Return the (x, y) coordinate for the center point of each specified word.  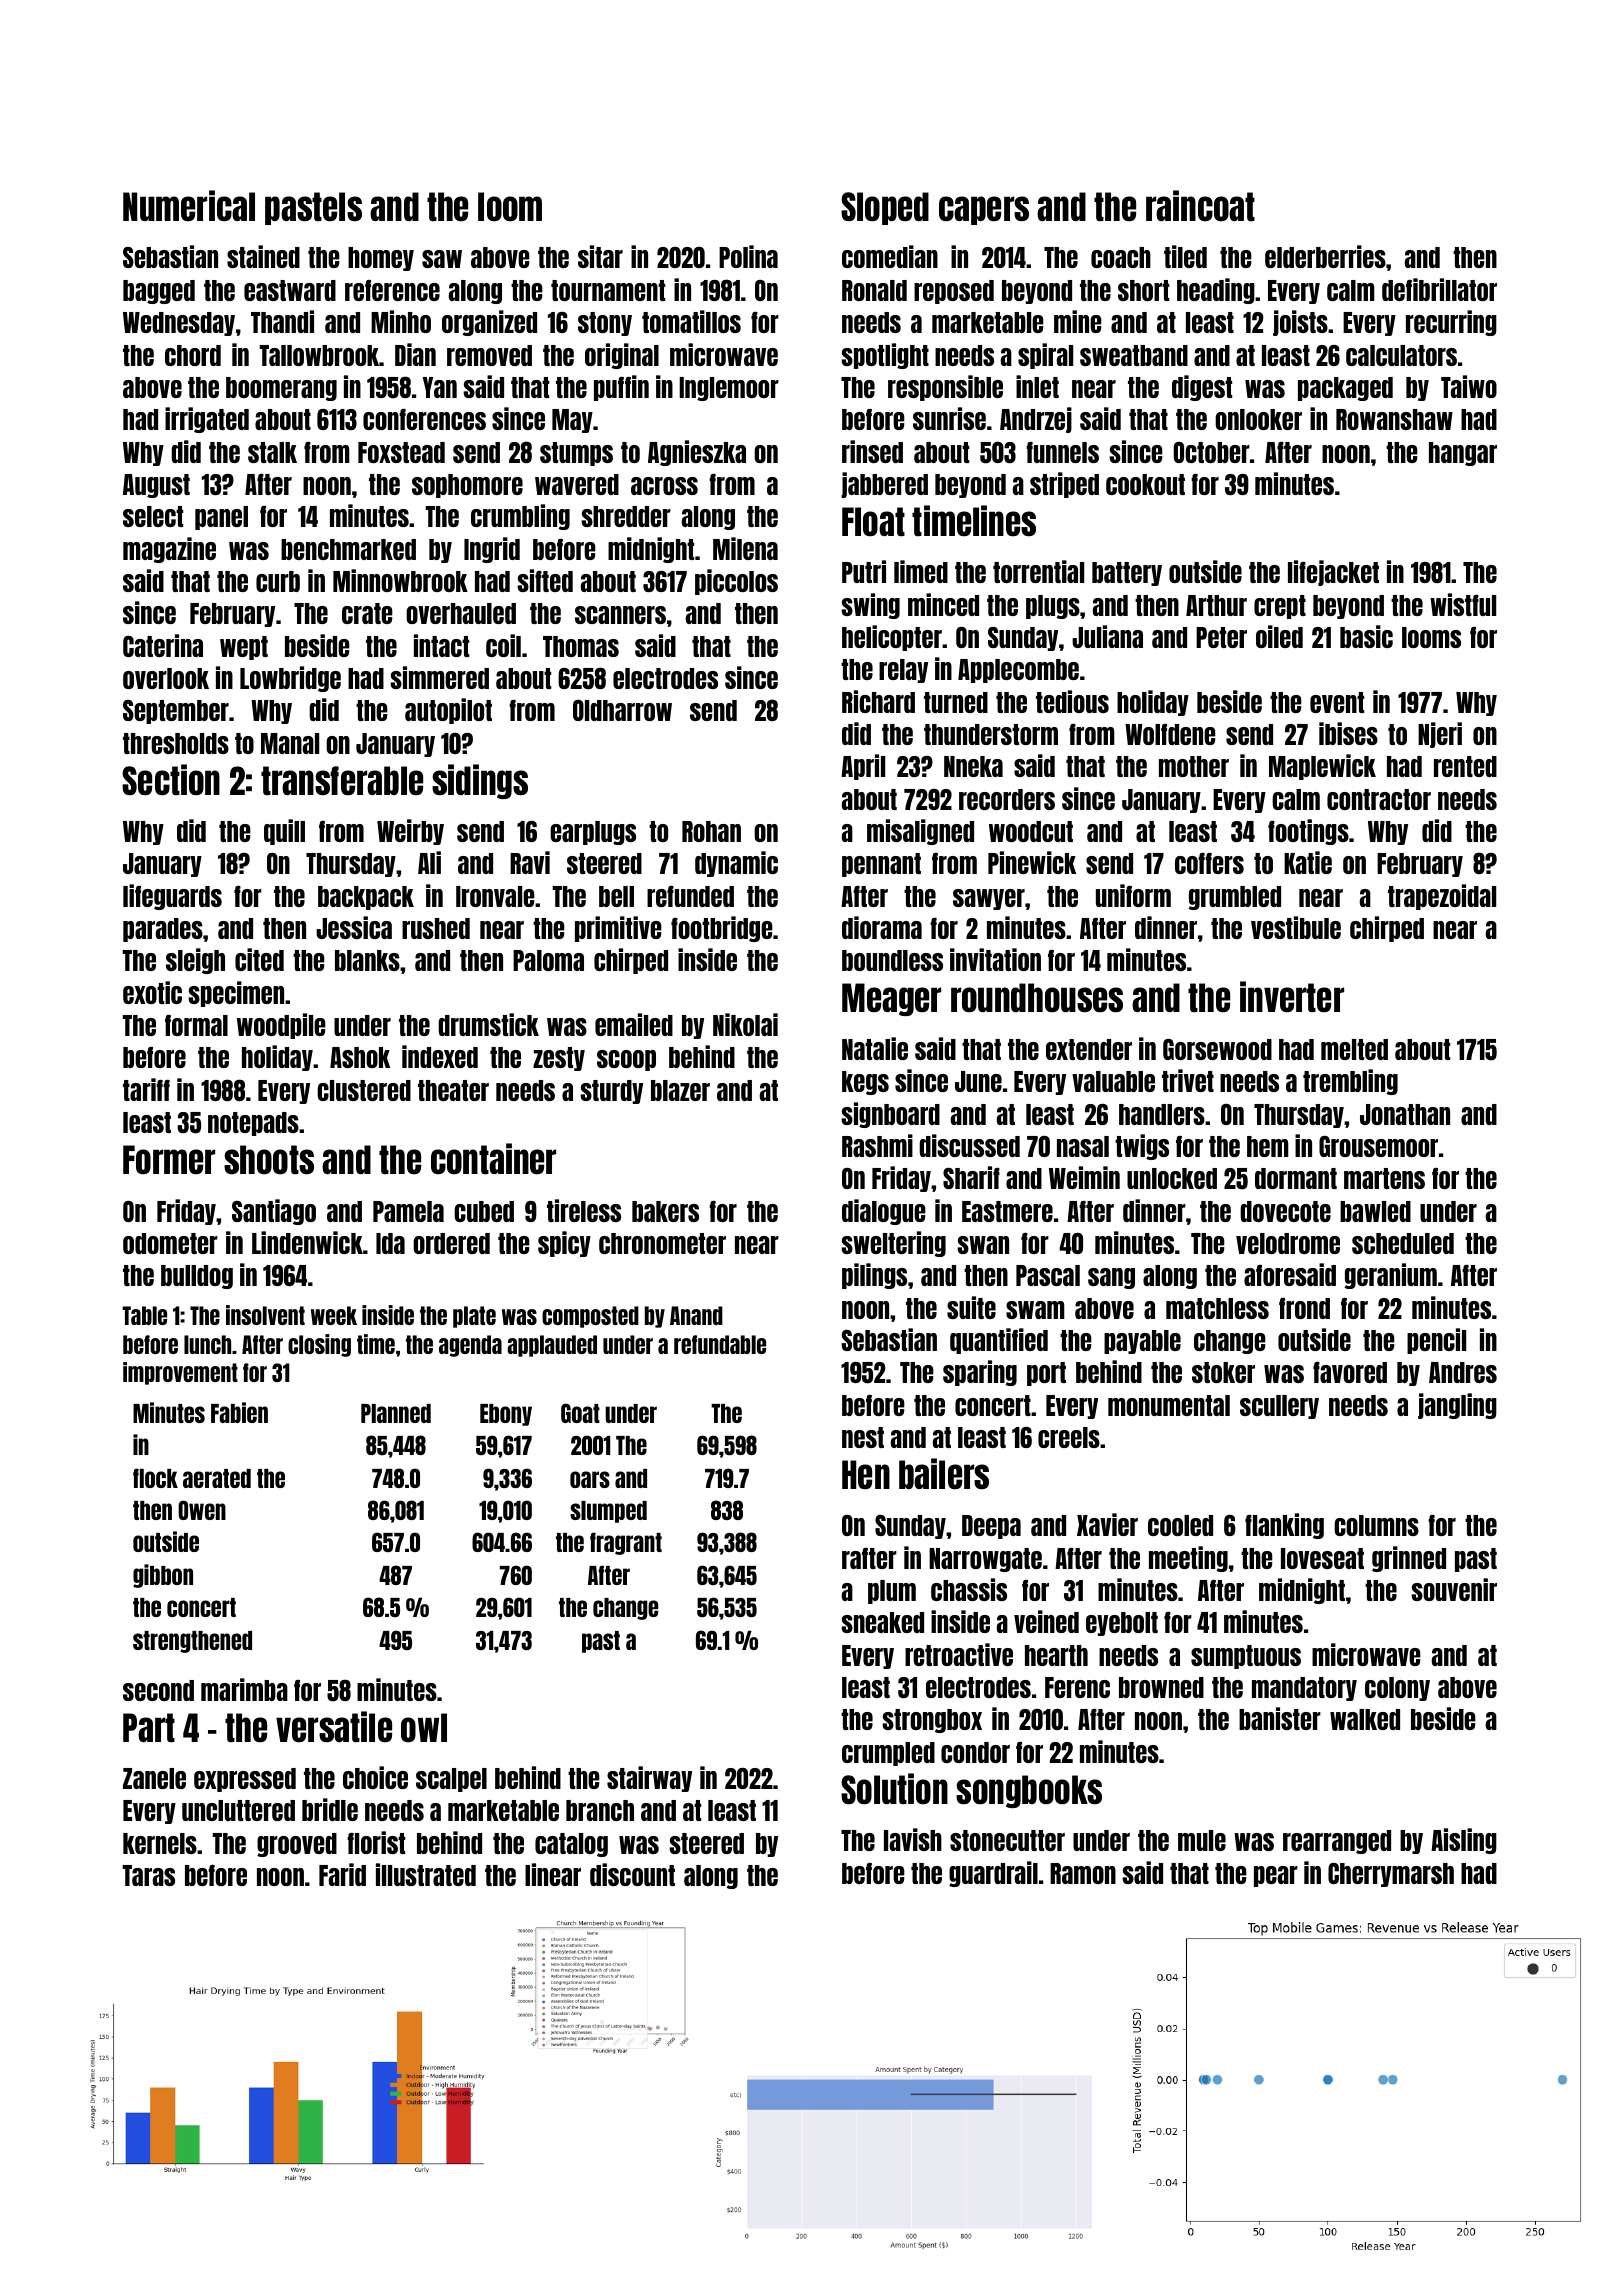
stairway (649, 1779)
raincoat (1200, 205)
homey (381, 259)
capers (984, 210)
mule (1202, 1840)
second (158, 1690)
